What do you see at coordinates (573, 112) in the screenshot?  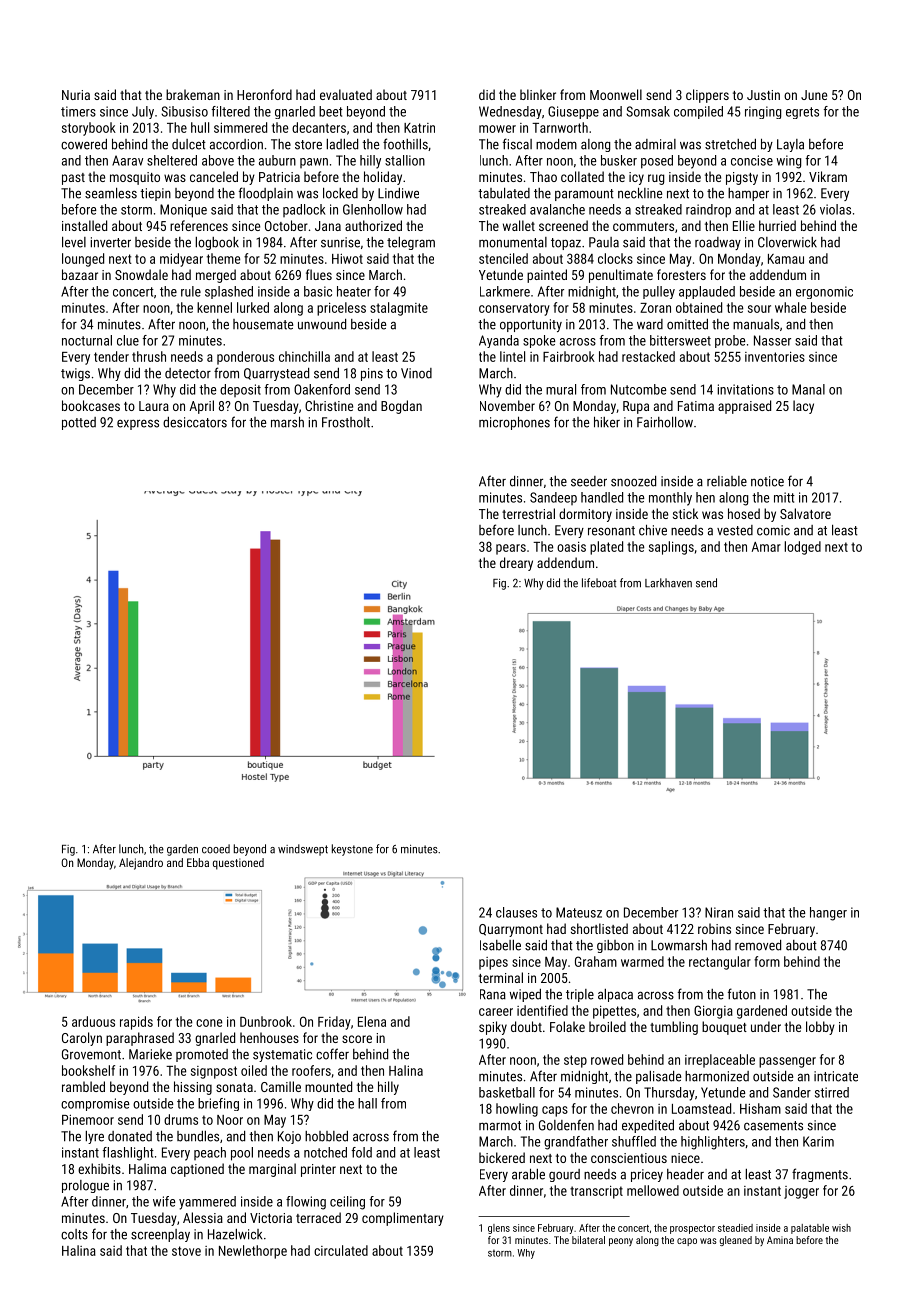 I see `Giuseppe` at bounding box center [573, 112].
